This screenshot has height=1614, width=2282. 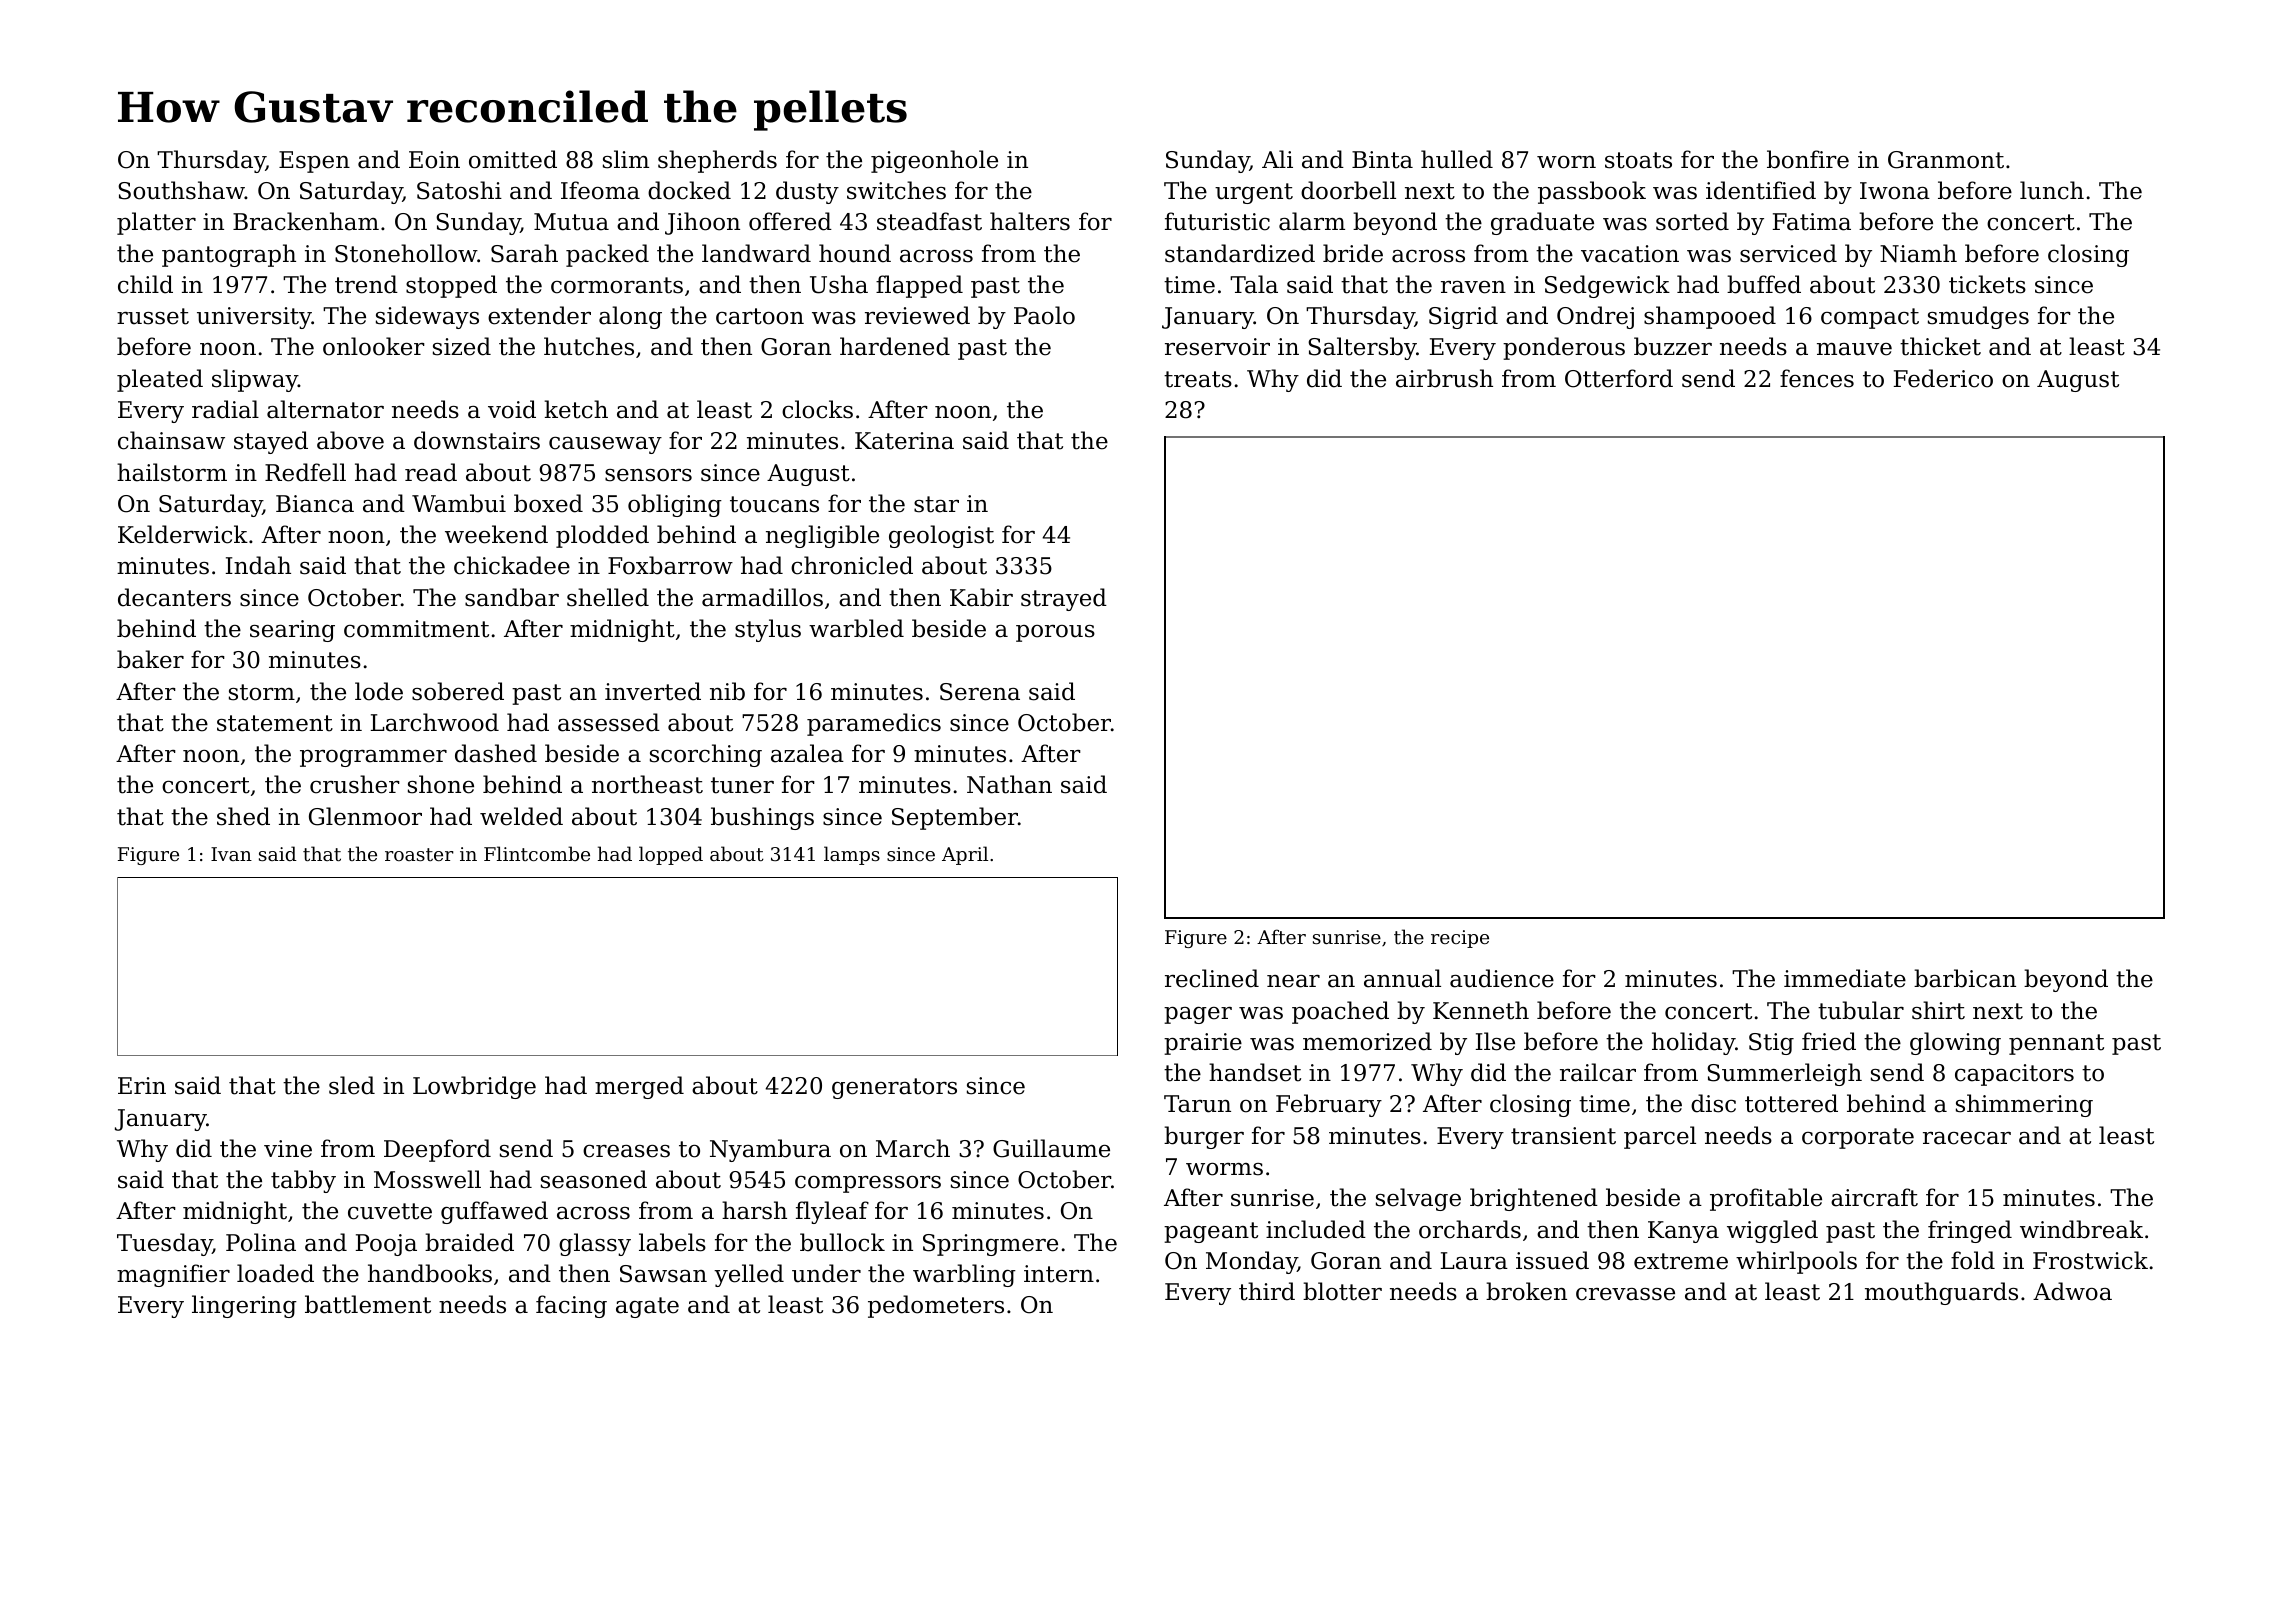 What do you see at coordinates (437, 1150) in the screenshot?
I see `Deepford` at bounding box center [437, 1150].
